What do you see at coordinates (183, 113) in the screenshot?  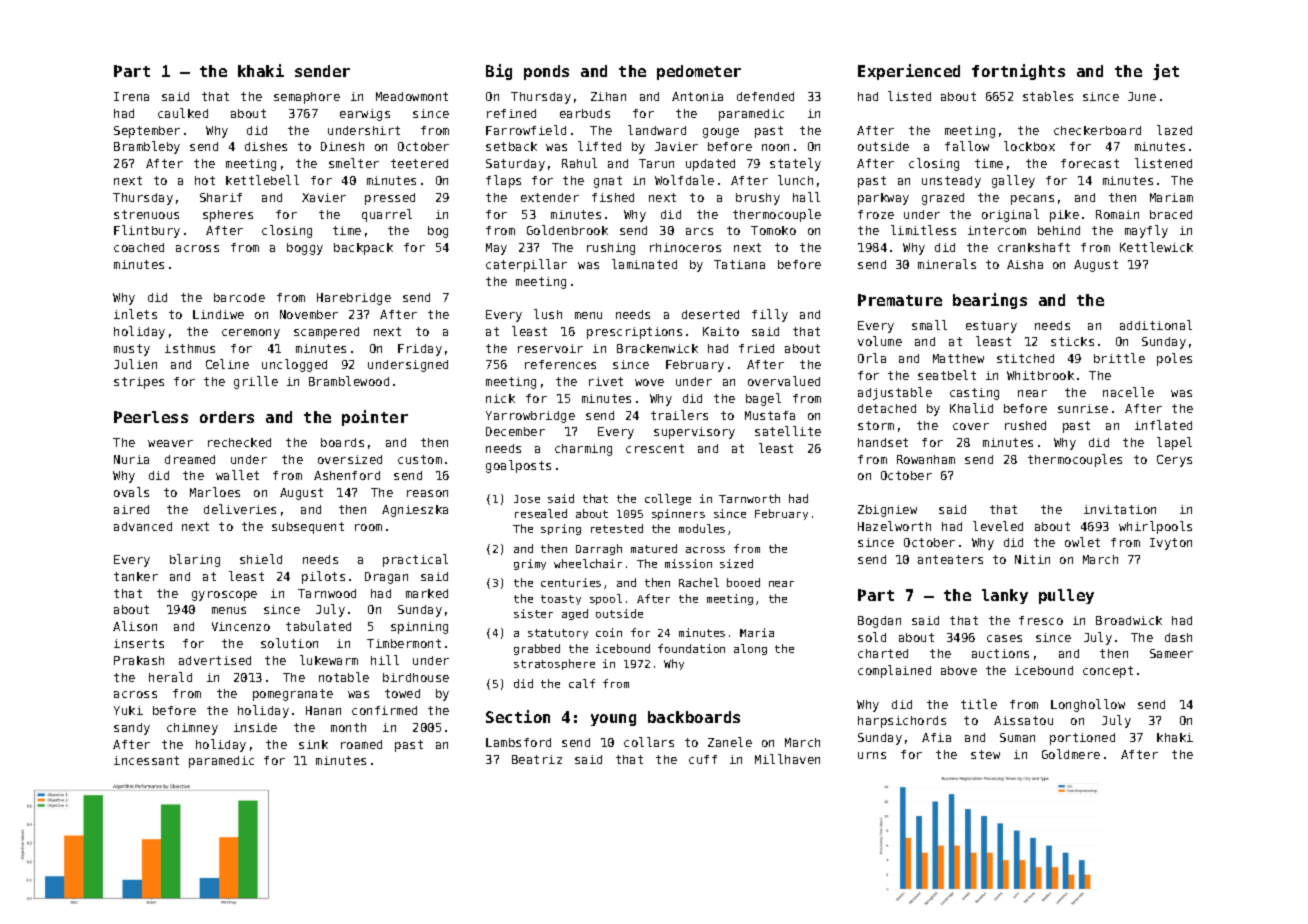 I see `caulked` at bounding box center [183, 113].
